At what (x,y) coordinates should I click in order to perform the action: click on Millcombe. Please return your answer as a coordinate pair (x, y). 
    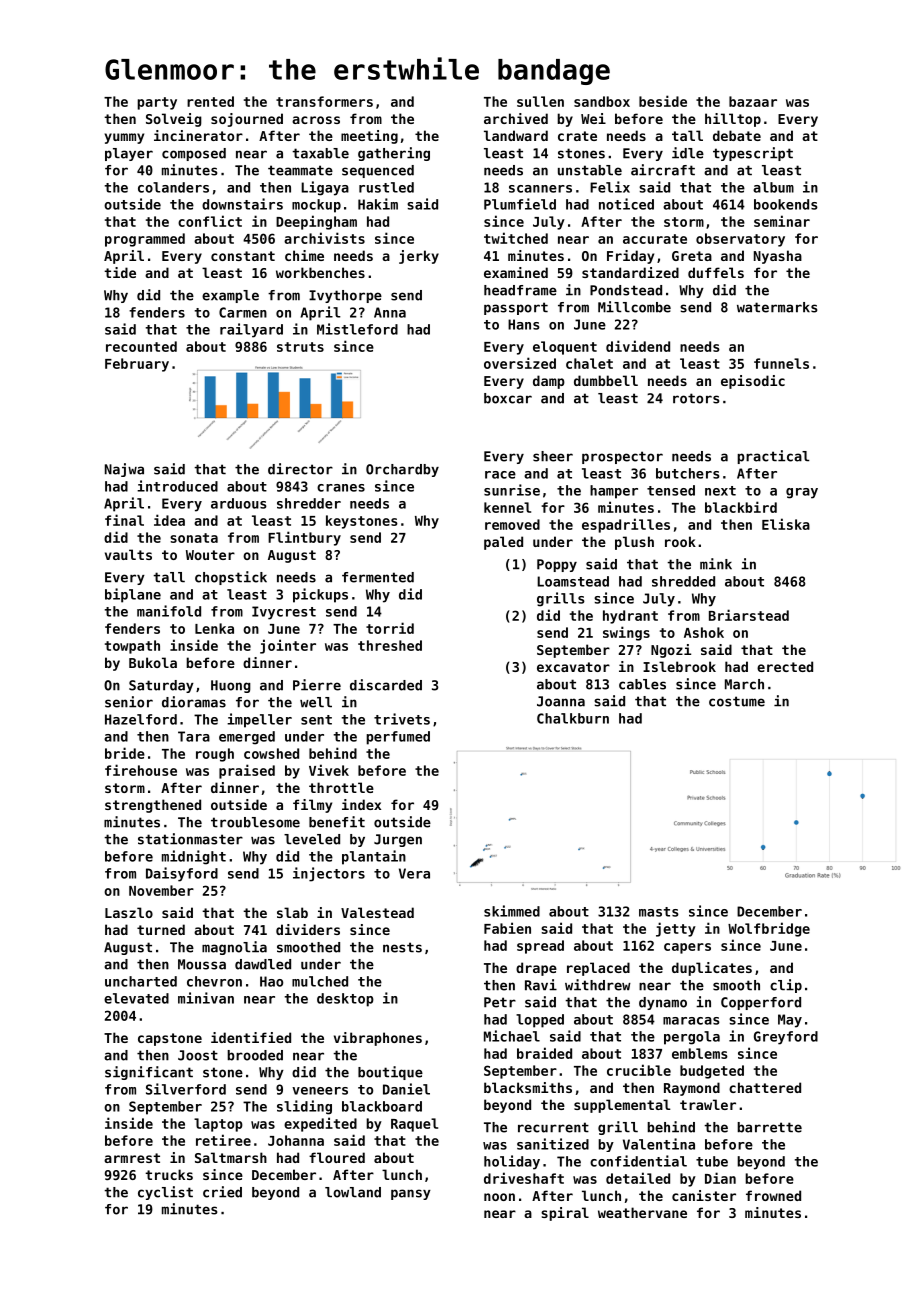
    Looking at the image, I should click on (634, 307).
